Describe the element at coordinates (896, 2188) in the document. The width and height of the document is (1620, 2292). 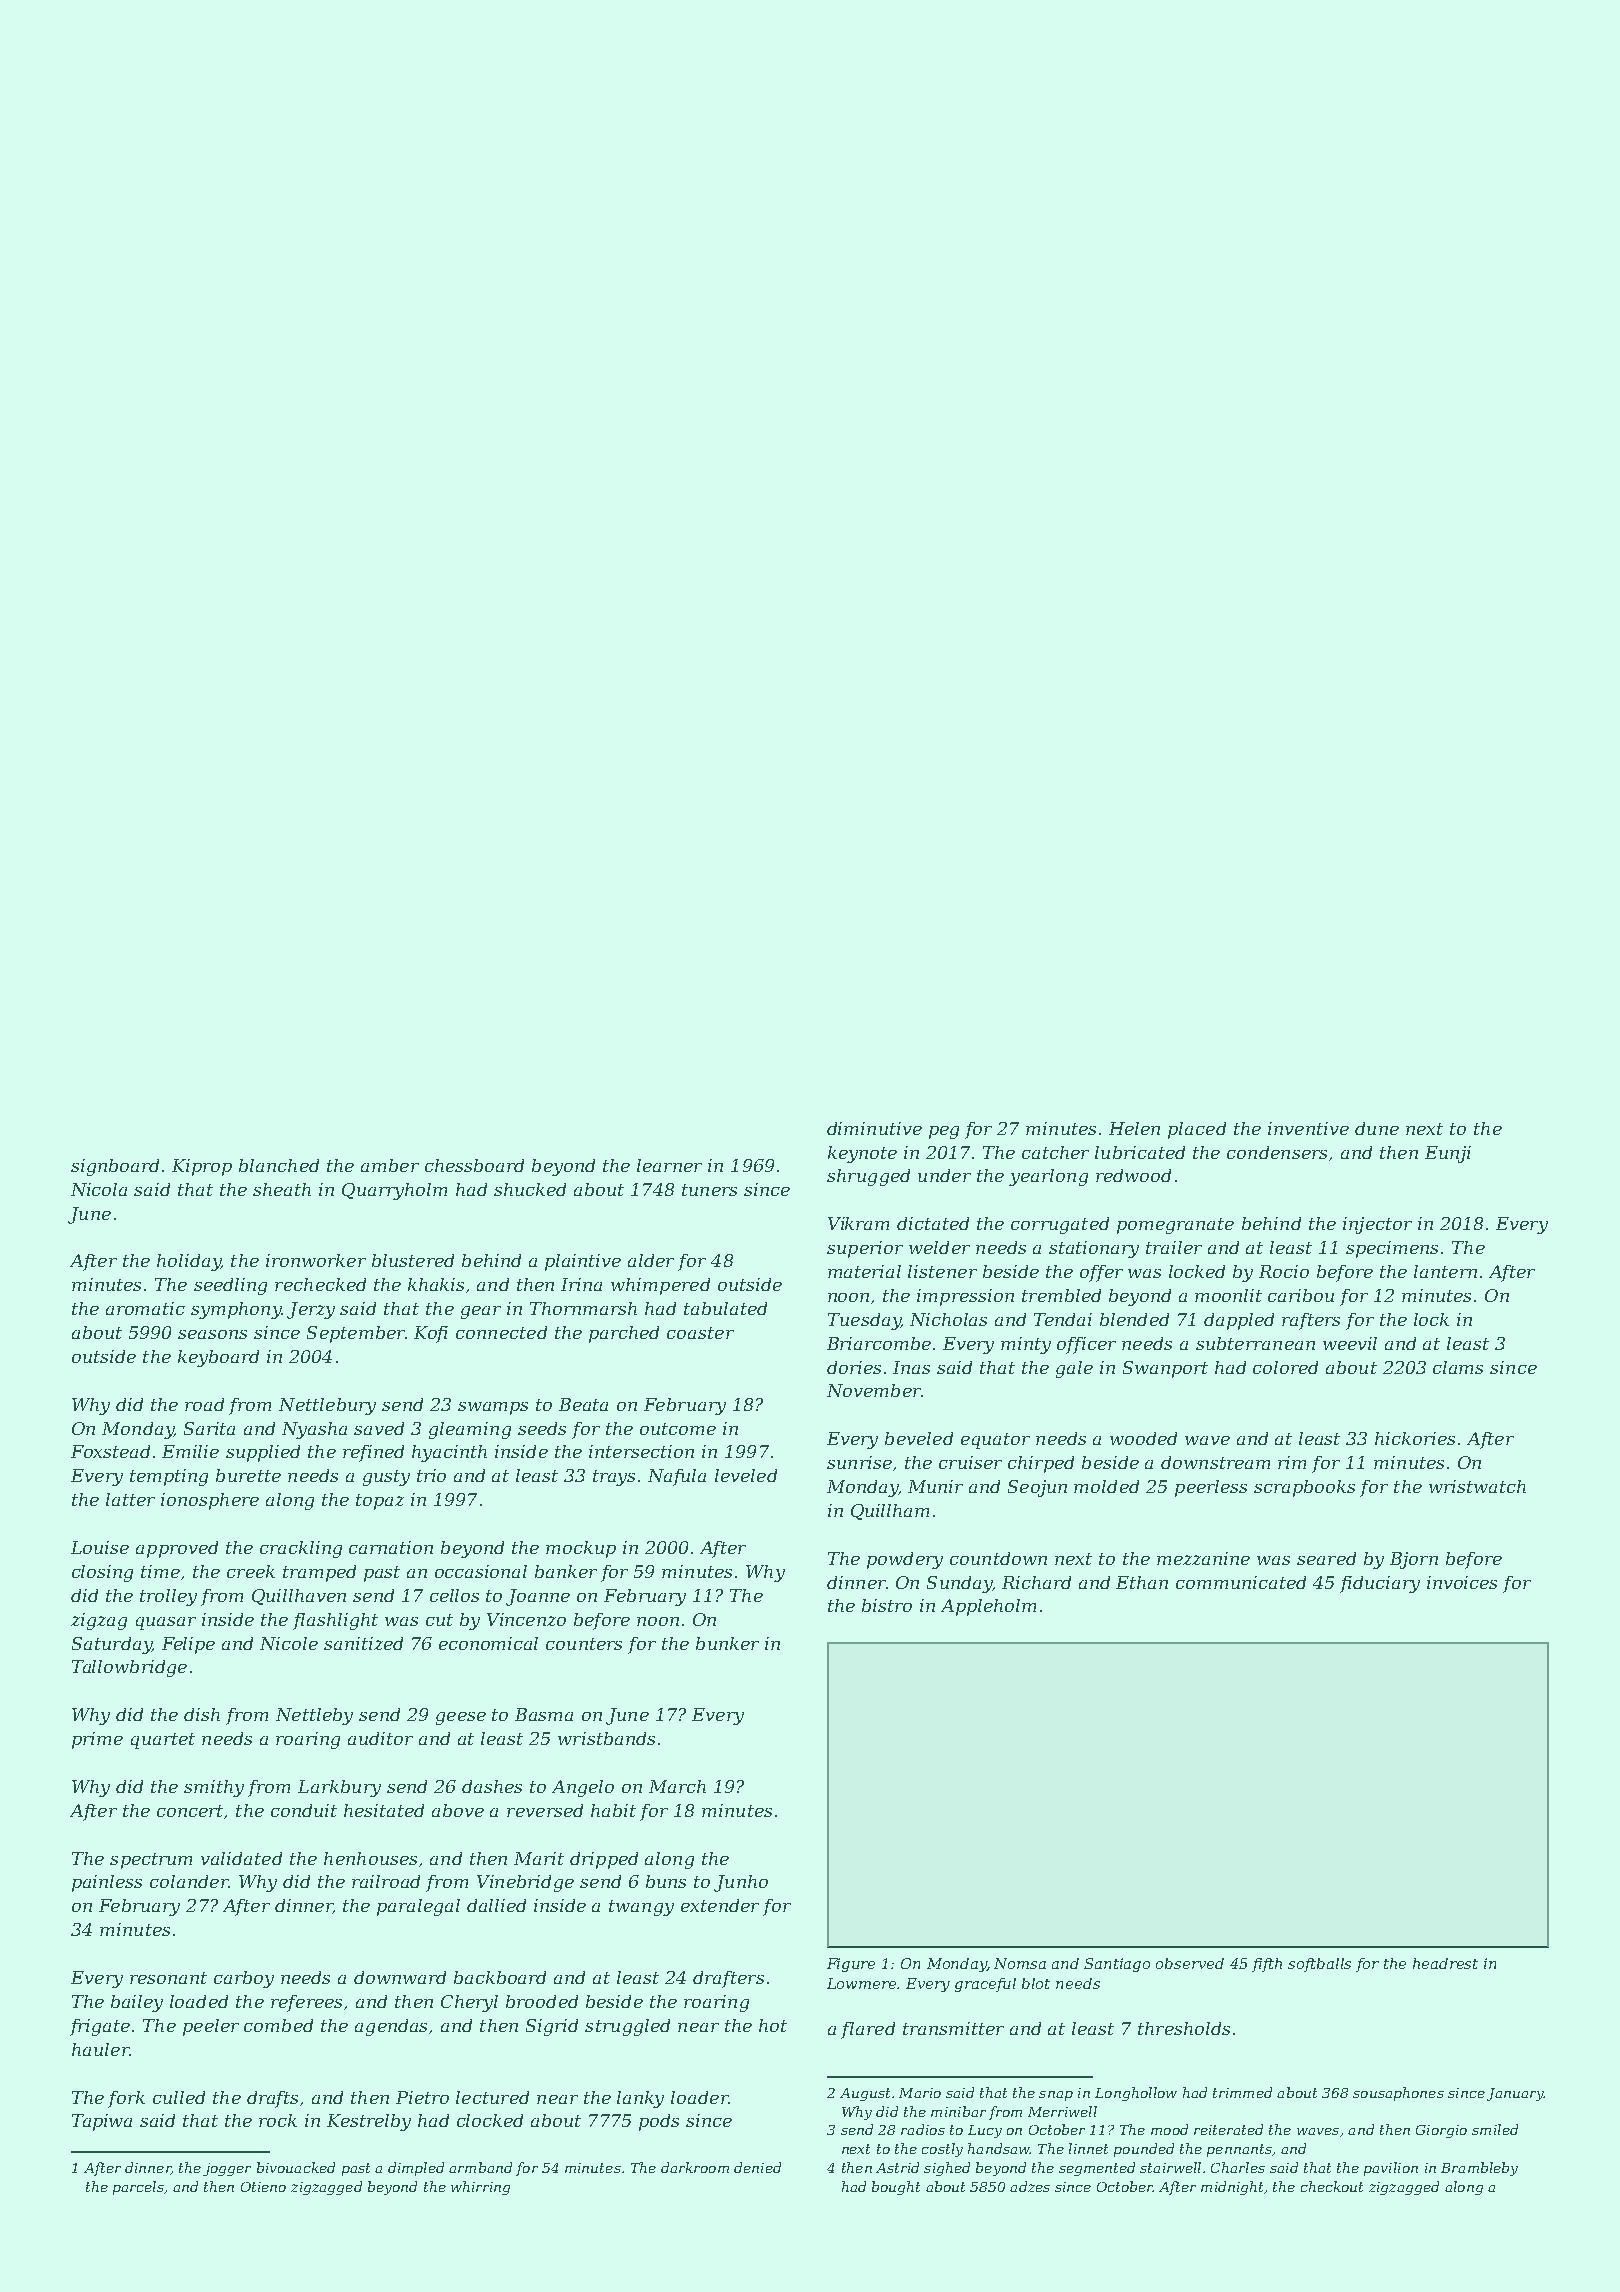
I see `bought` at that location.
